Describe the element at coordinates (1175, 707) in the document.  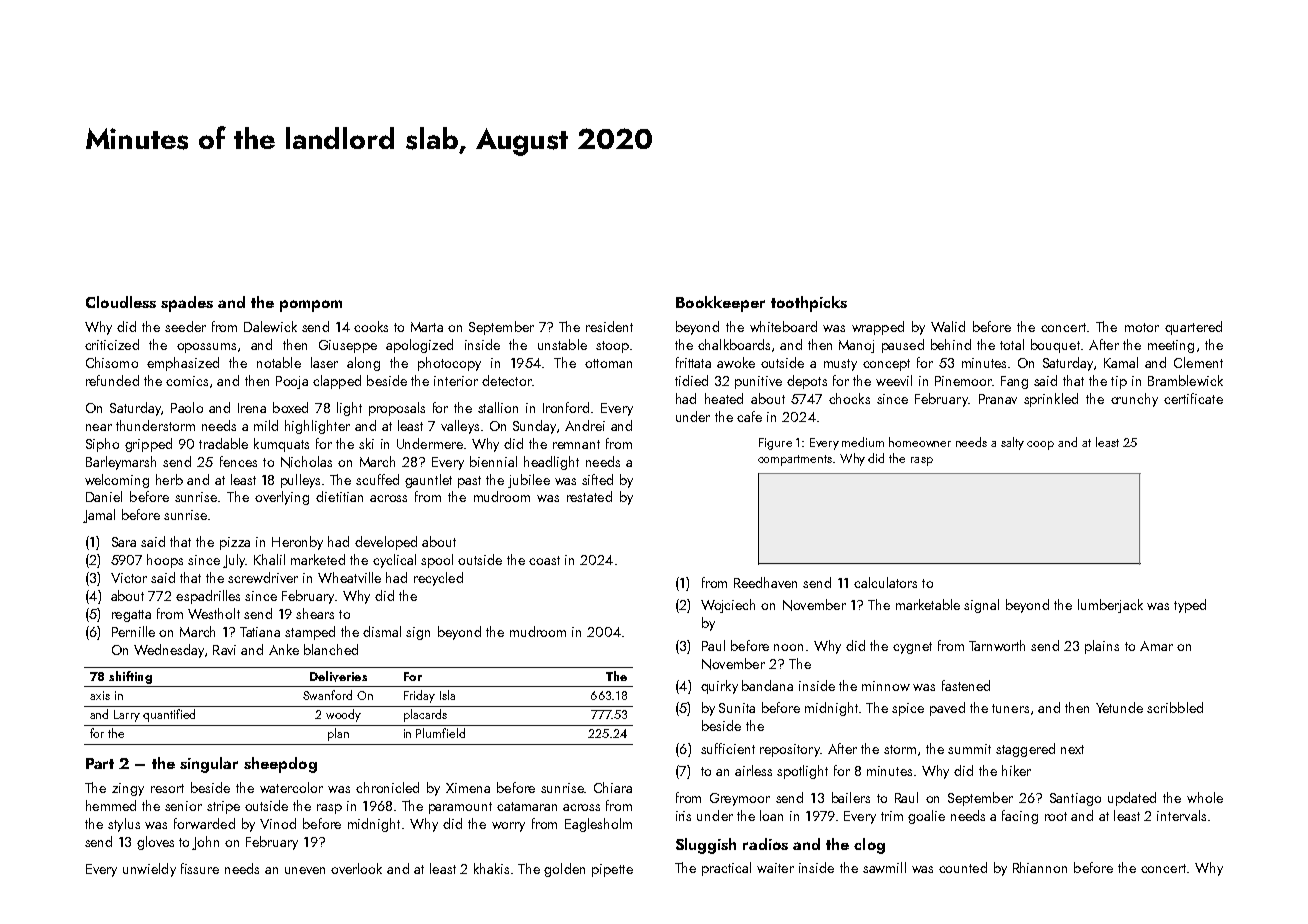
I see `scribbled` at that location.
